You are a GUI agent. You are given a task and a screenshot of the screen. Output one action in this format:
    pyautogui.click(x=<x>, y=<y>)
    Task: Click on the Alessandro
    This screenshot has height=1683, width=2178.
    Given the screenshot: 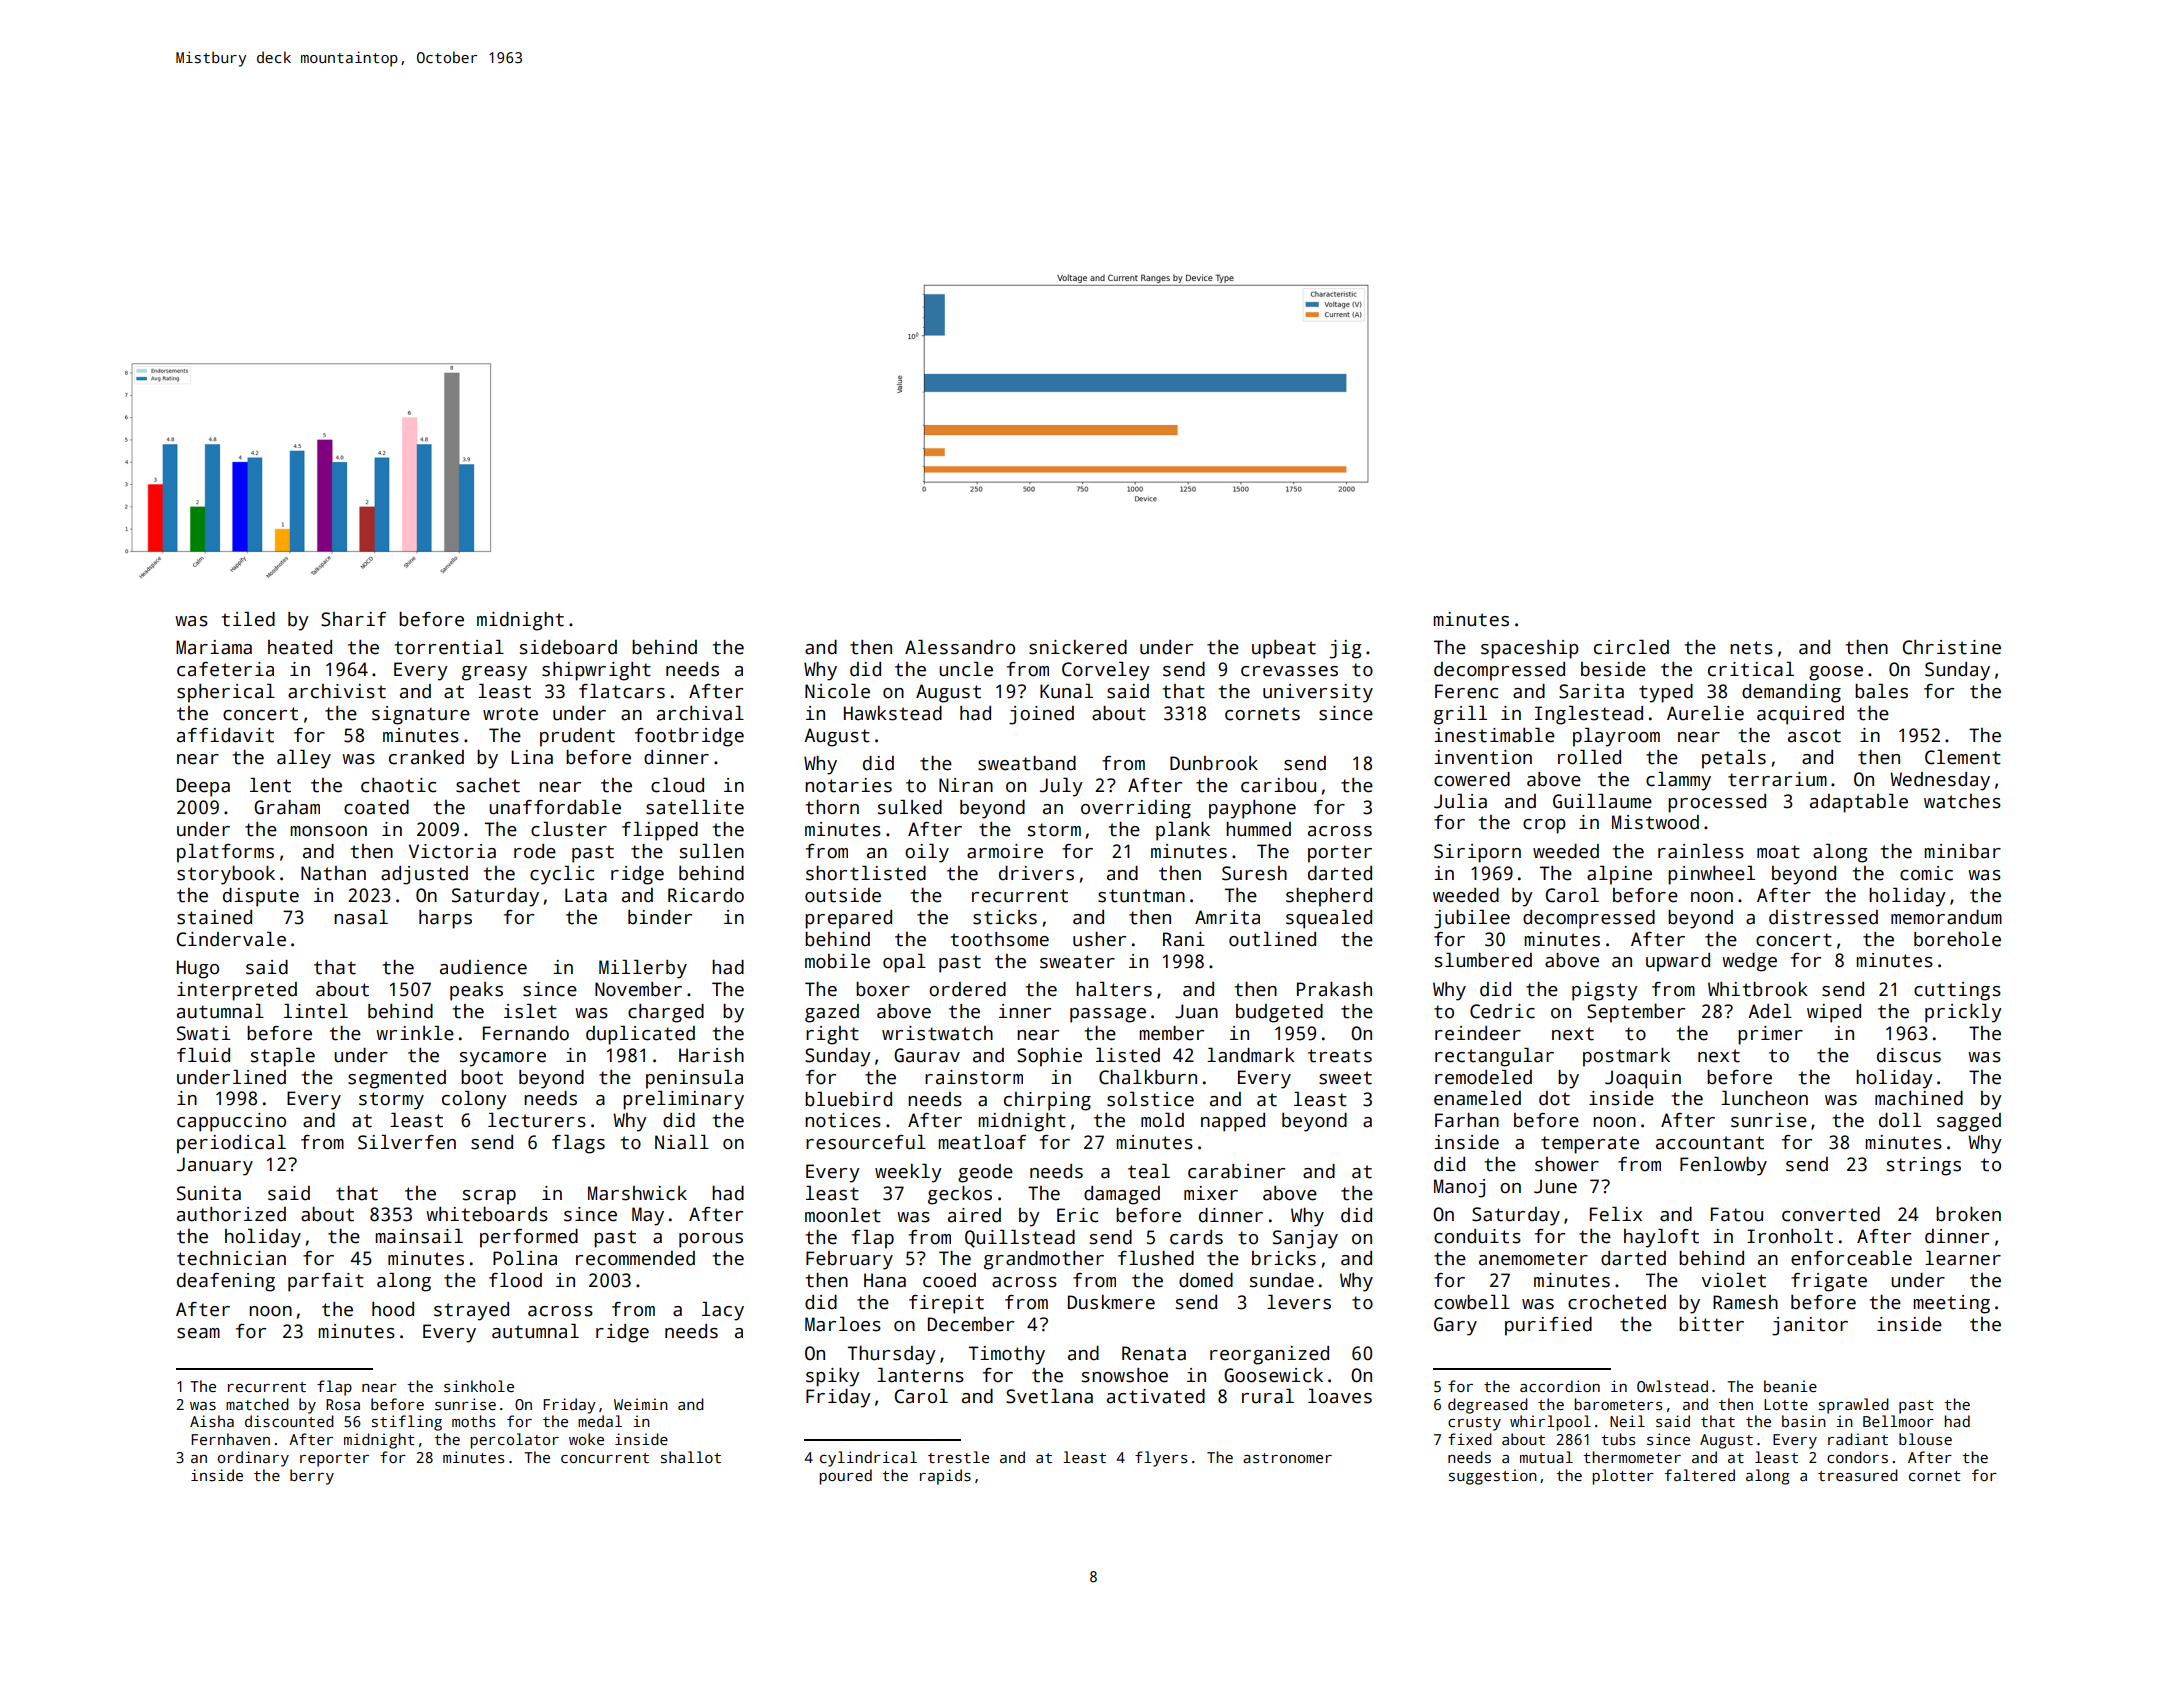 What is the action you would take?
    pyautogui.click(x=960, y=647)
